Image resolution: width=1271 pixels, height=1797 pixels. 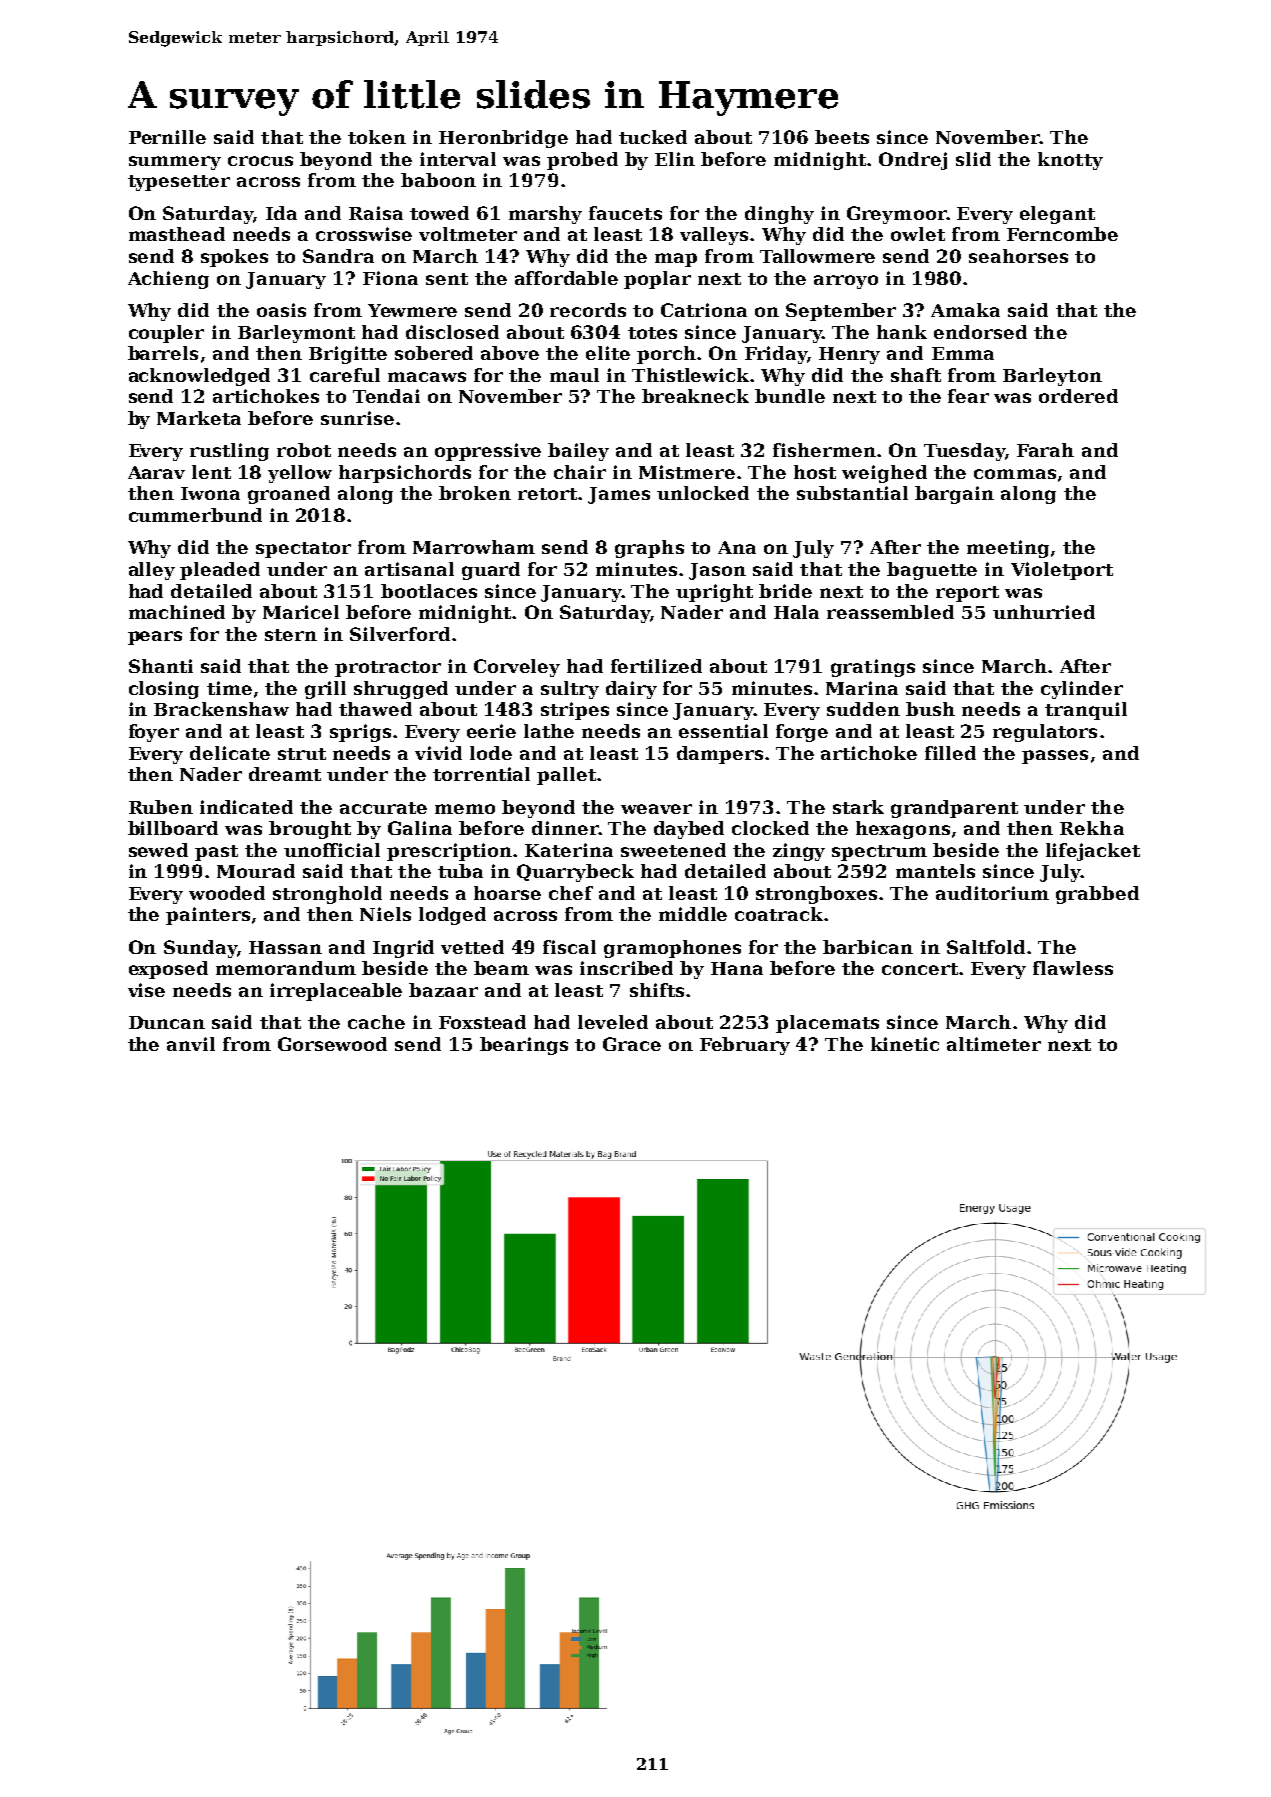 What do you see at coordinates (161, 666) in the screenshot?
I see `Shanti` at bounding box center [161, 666].
